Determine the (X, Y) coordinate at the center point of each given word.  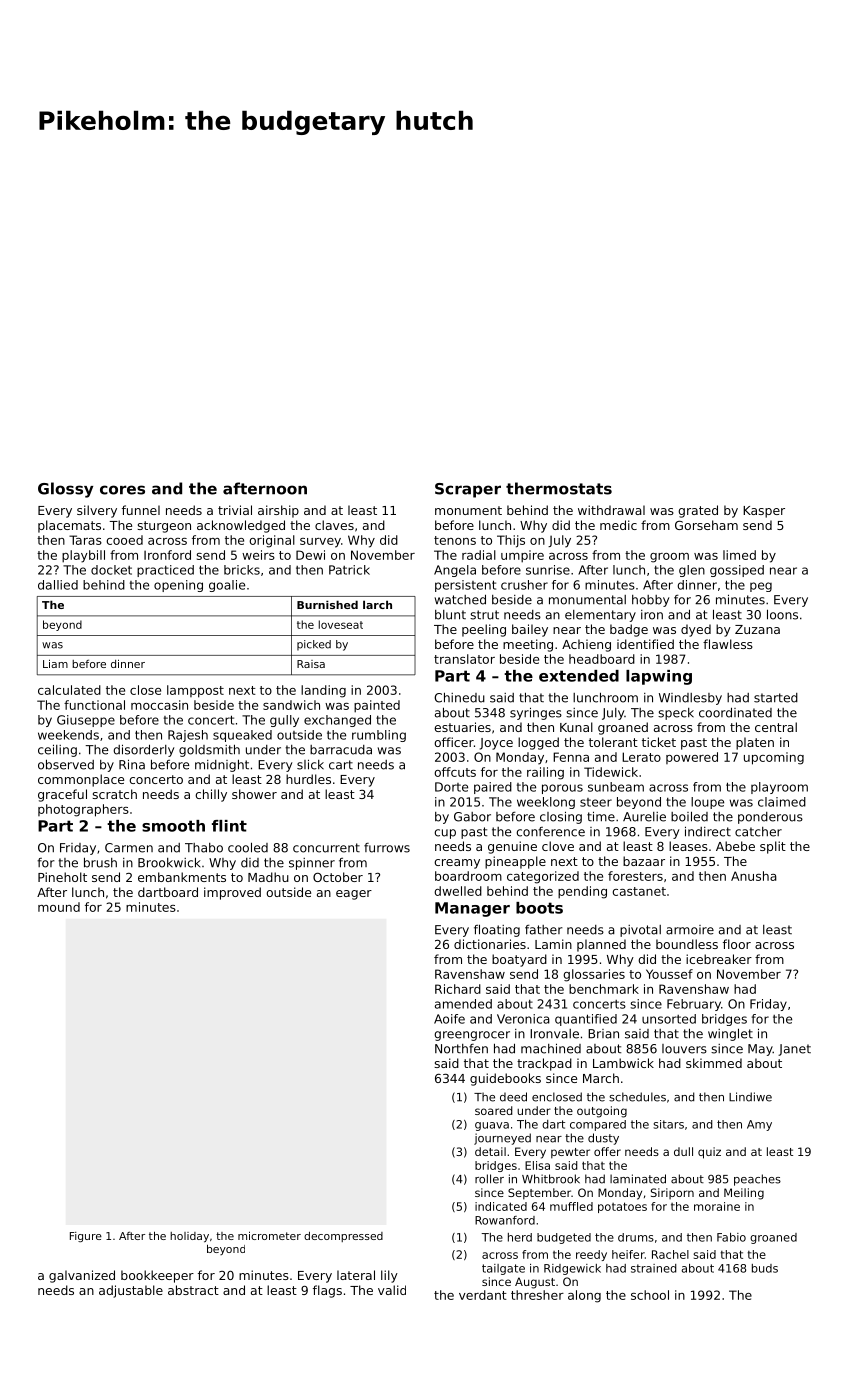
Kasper (764, 512)
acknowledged (241, 526)
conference (550, 832)
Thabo (204, 848)
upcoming (774, 758)
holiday (189, 1237)
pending (582, 892)
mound (59, 907)
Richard (458, 989)
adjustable (131, 1291)
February (694, 1005)
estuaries (462, 727)
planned (601, 945)
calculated (69, 690)
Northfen (461, 1049)
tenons (455, 540)
